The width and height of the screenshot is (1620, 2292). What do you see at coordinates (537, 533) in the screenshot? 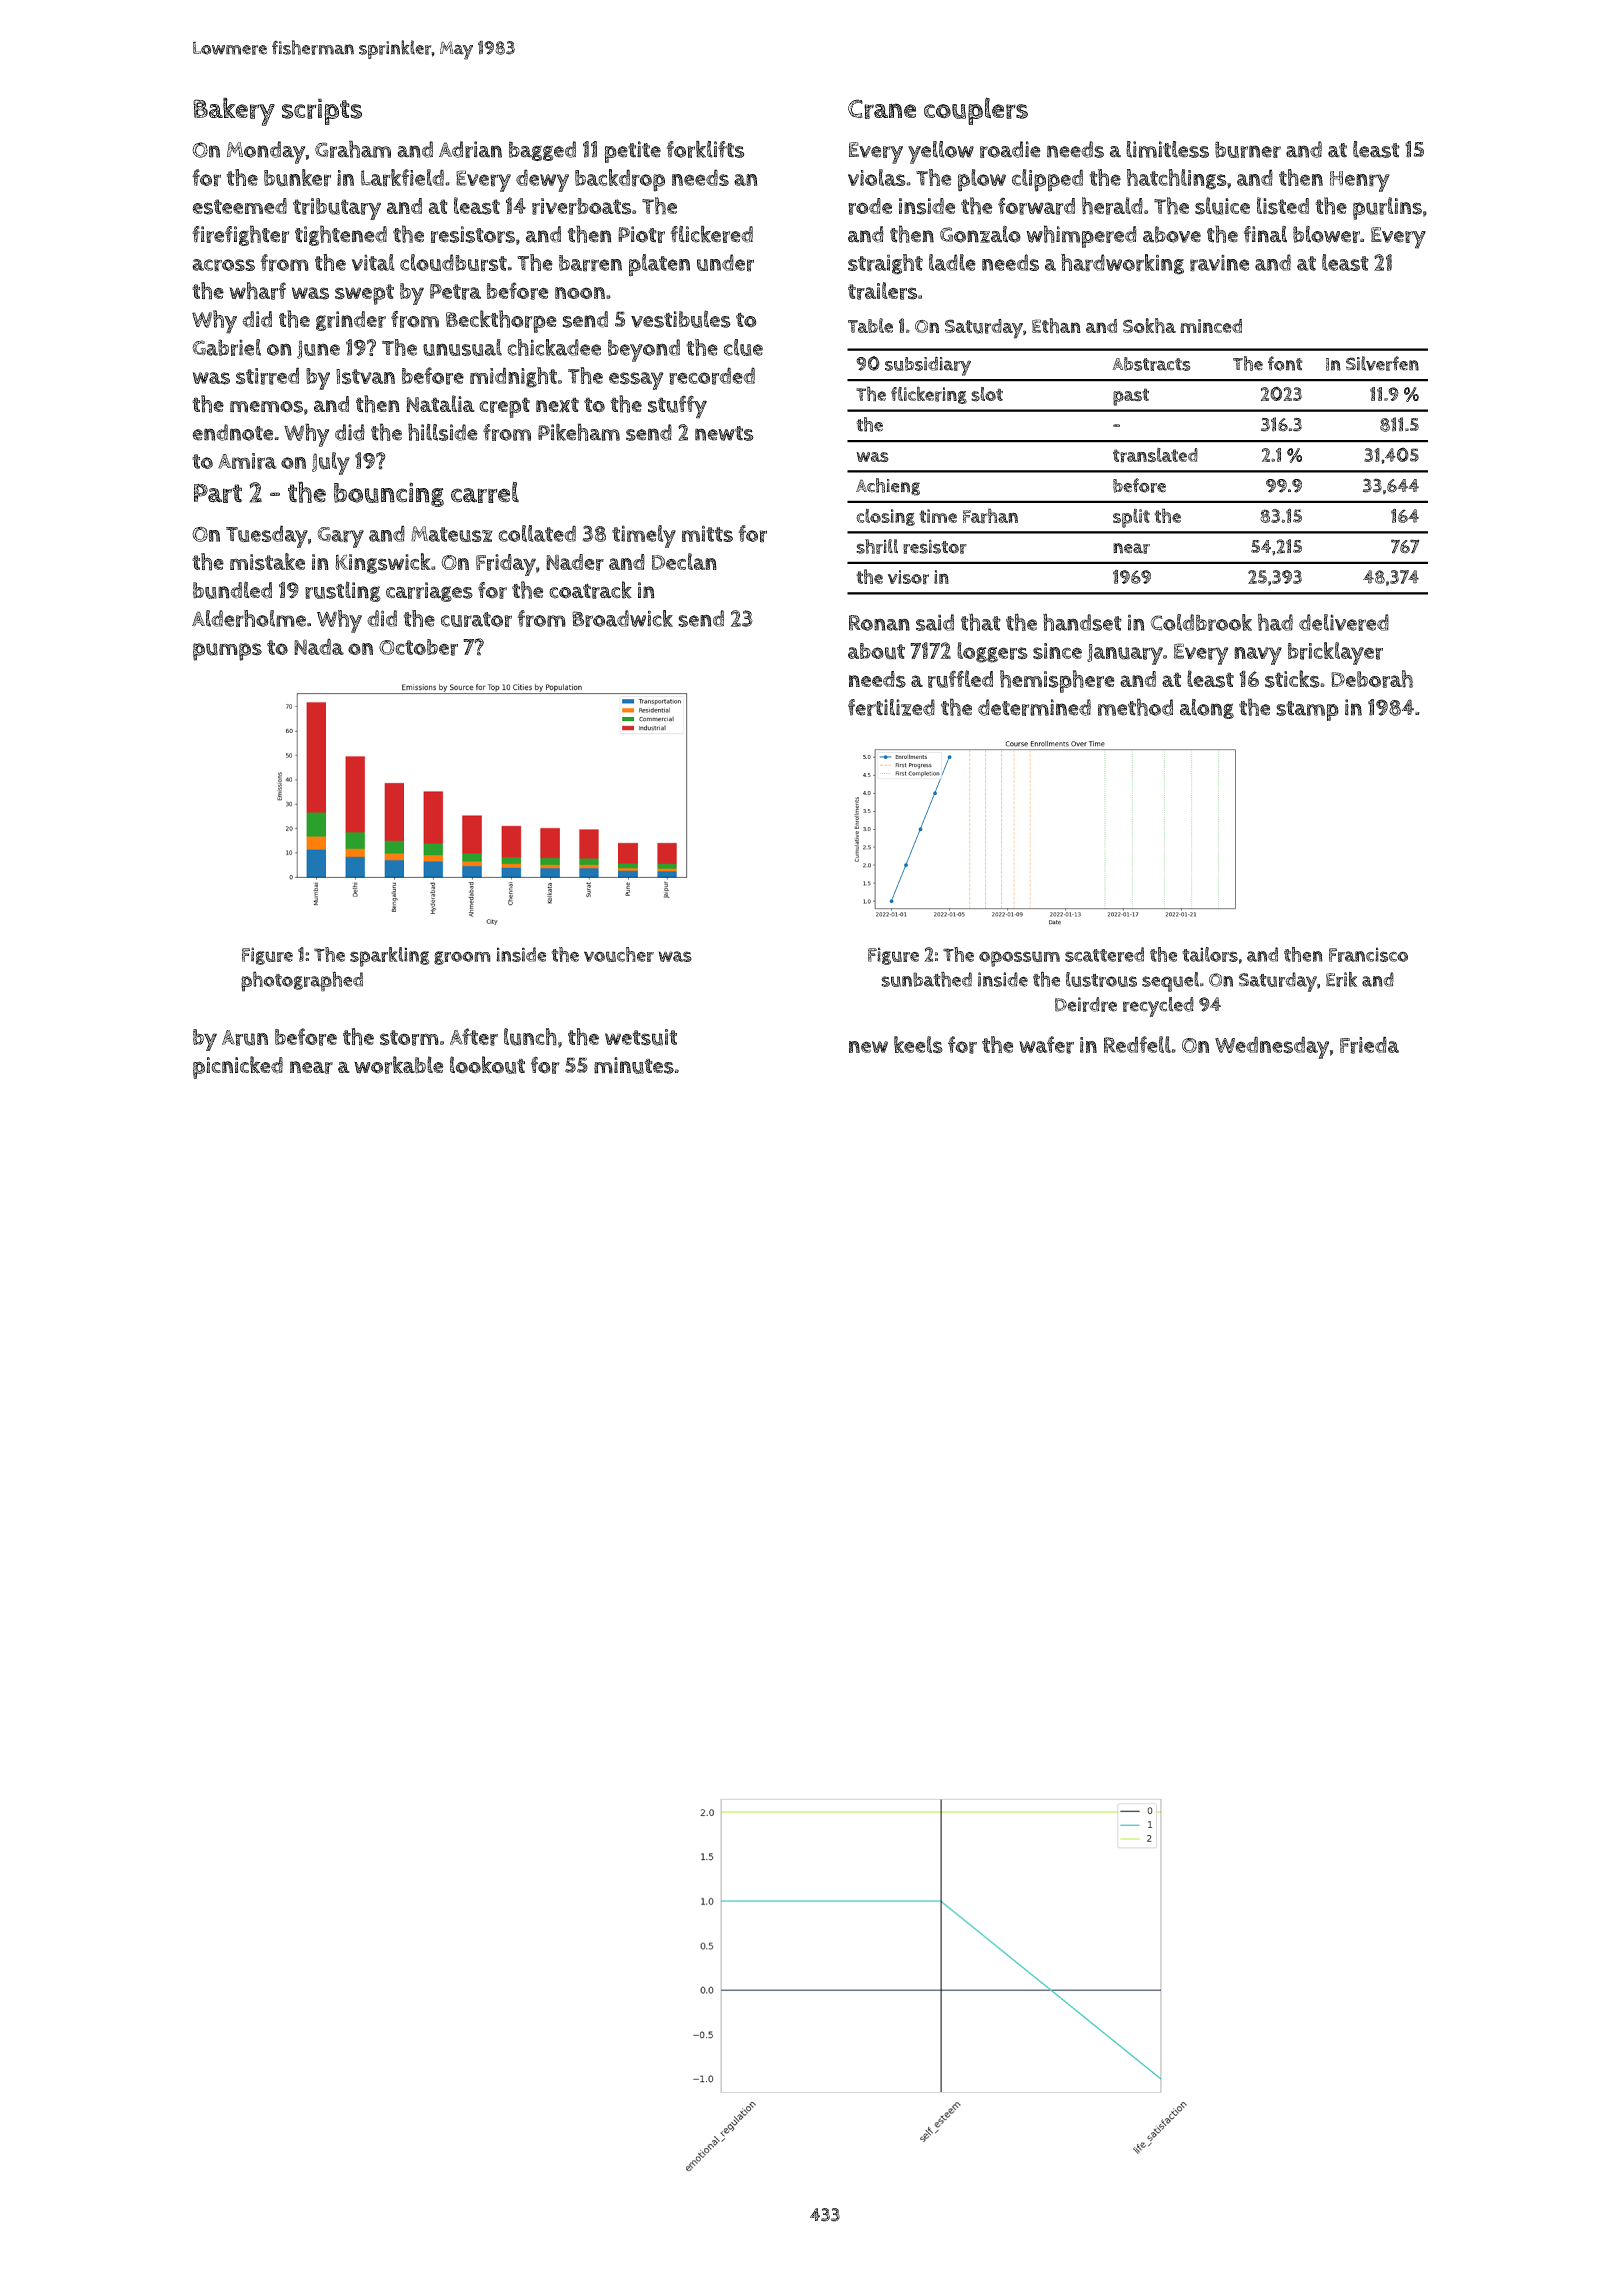
I see `collated` at bounding box center [537, 533].
